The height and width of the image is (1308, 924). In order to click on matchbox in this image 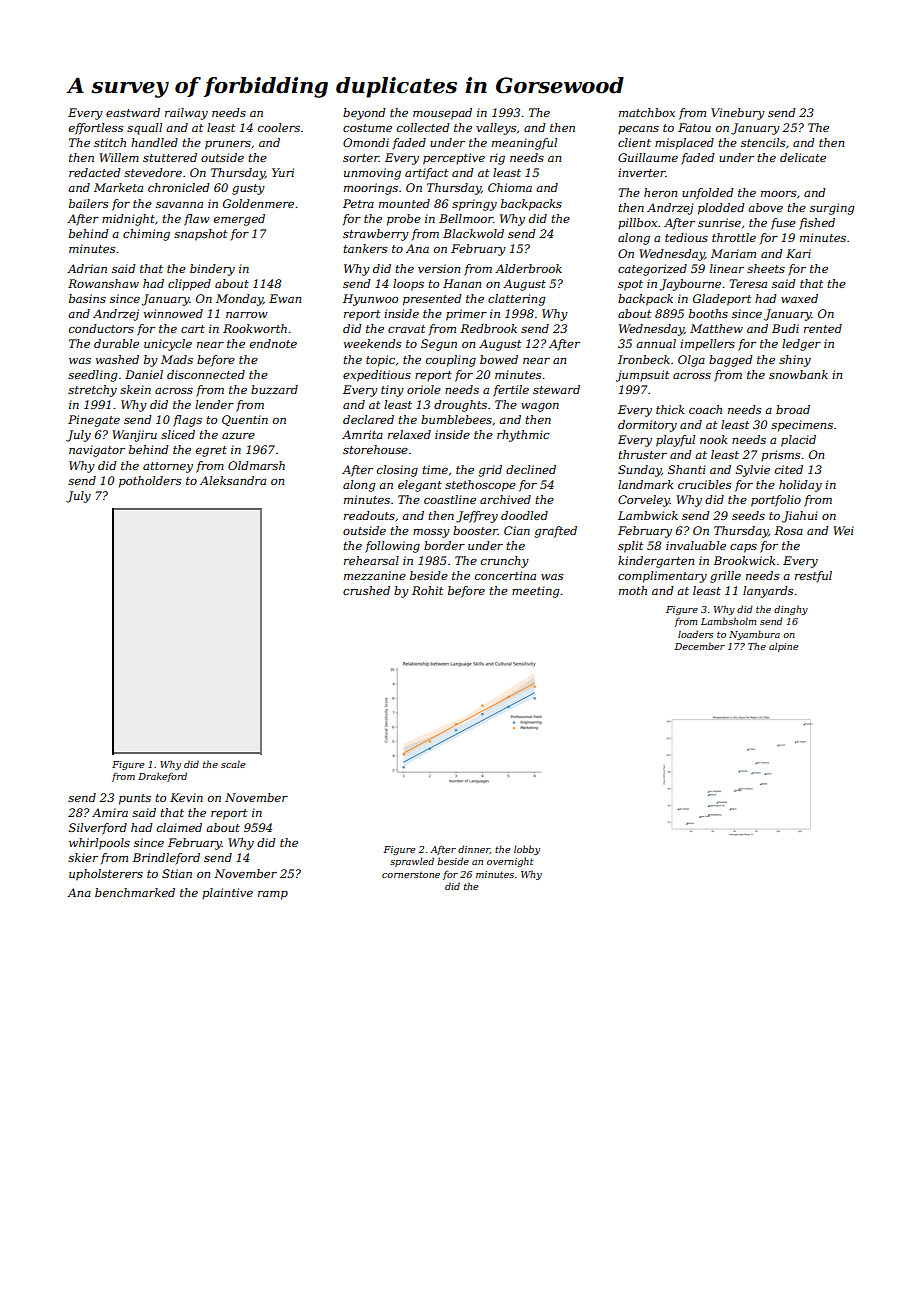, I will do `click(647, 112)`.
